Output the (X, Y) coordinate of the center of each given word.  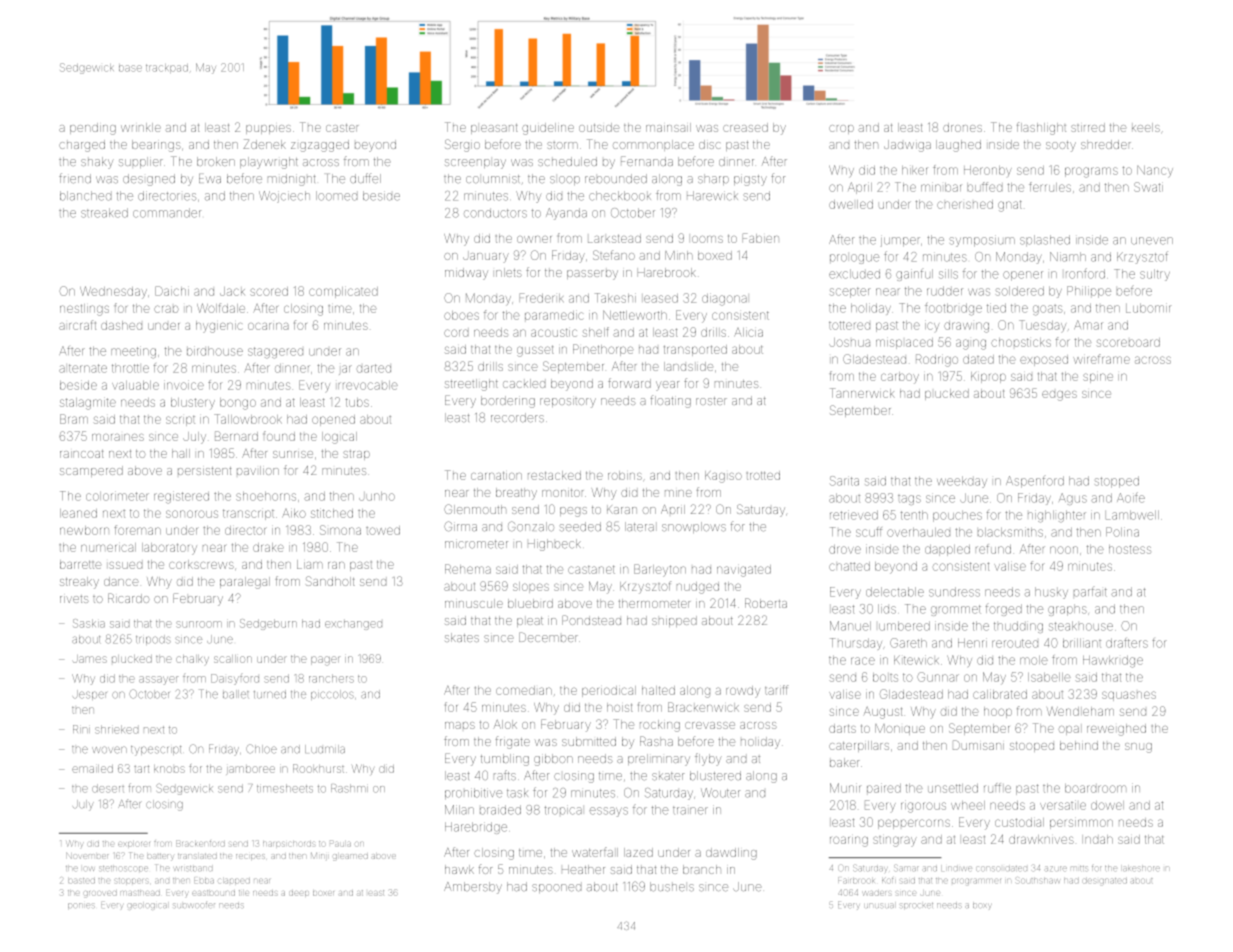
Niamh (1068, 257)
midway (466, 274)
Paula (340, 843)
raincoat (82, 454)
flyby (708, 759)
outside (599, 127)
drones (962, 127)
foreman (138, 530)
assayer (158, 680)
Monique (900, 729)
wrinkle (141, 127)
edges (1059, 396)
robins (625, 475)
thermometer (654, 603)
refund (993, 549)
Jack (232, 291)
